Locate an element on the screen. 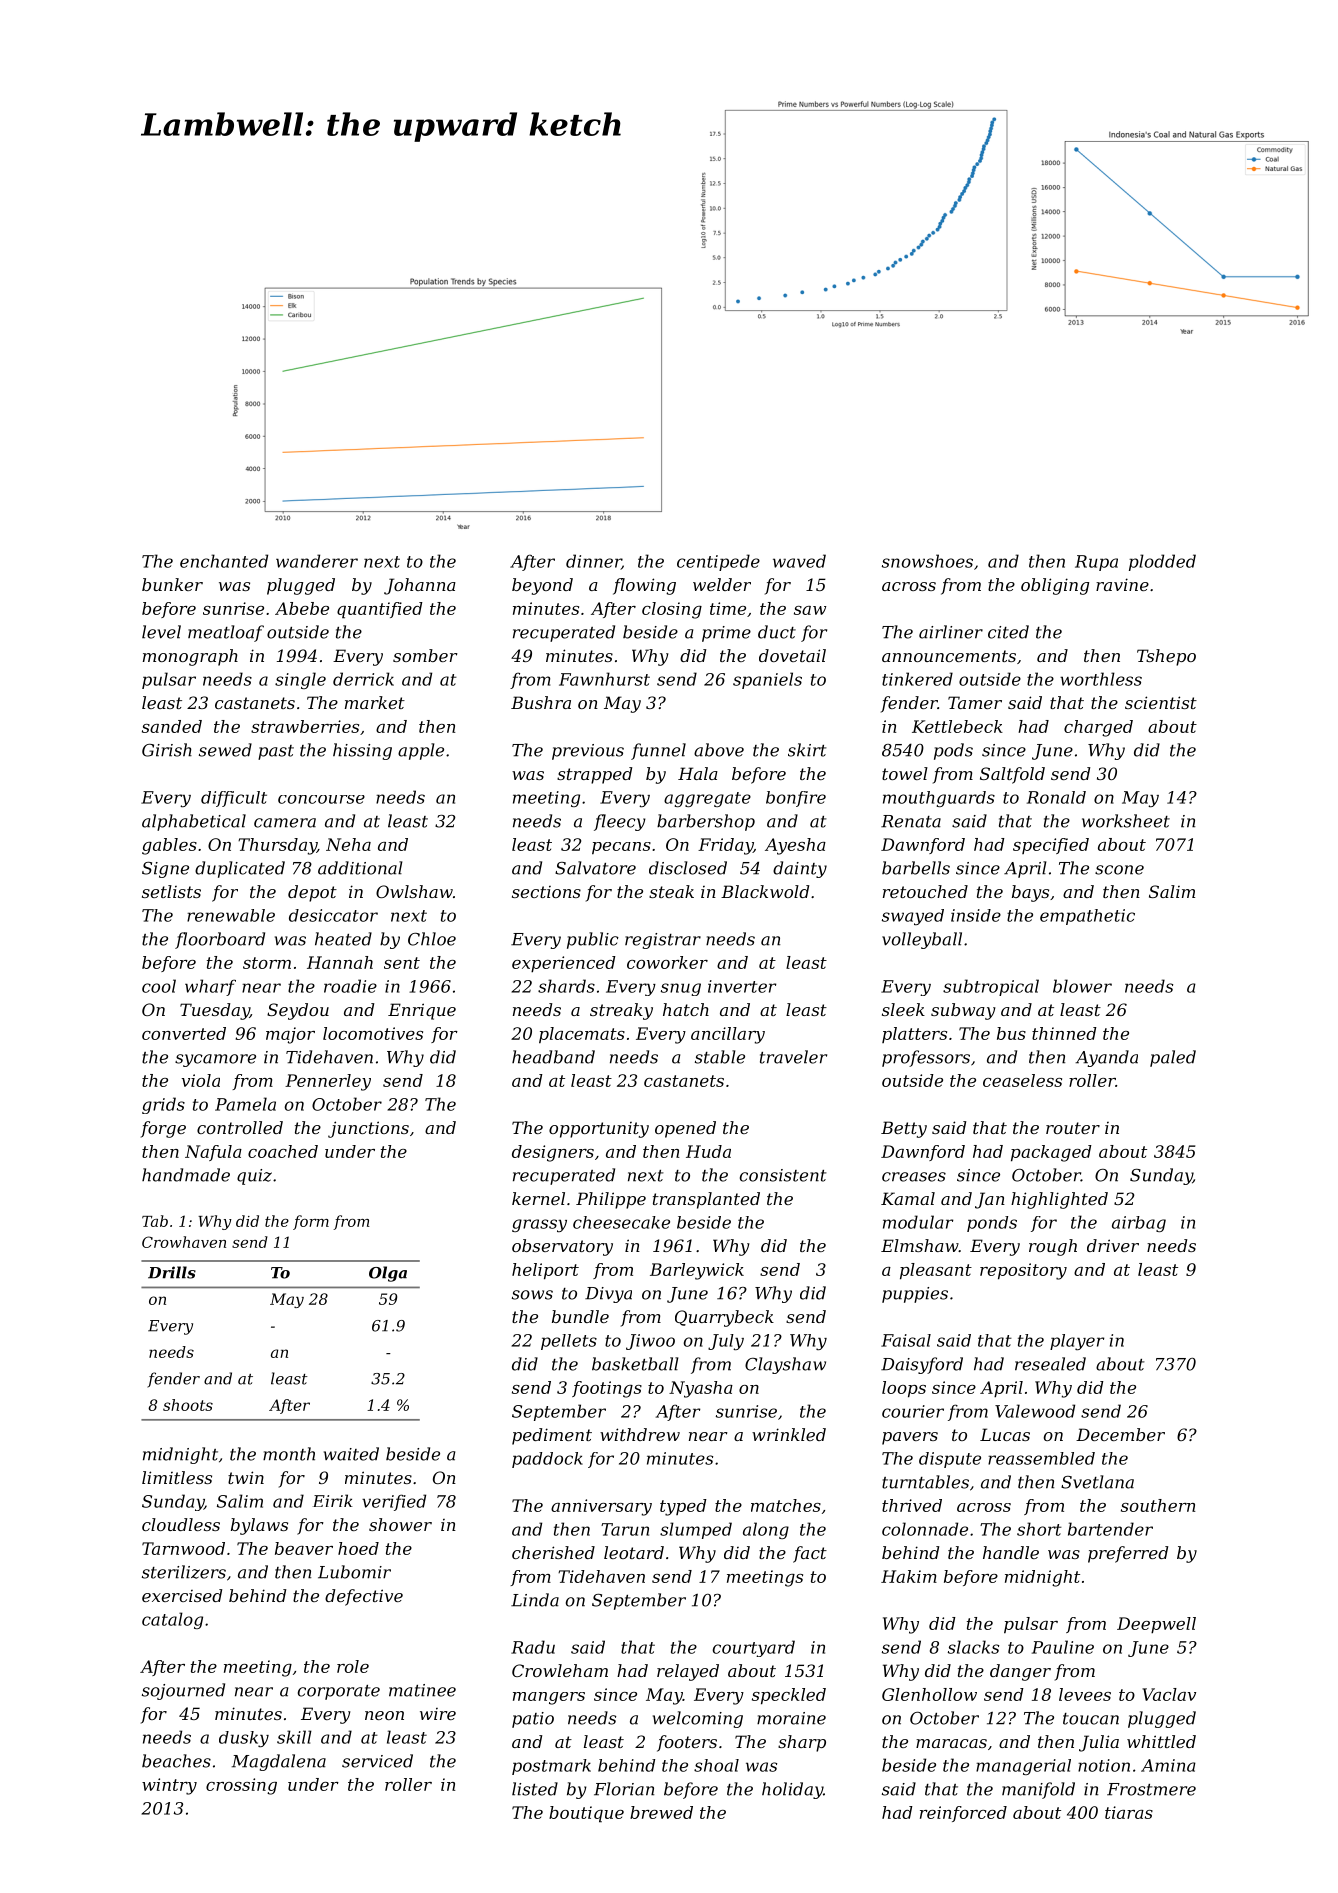 The image size is (1338, 1893). wintry is located at coordinates (169, 1786).
